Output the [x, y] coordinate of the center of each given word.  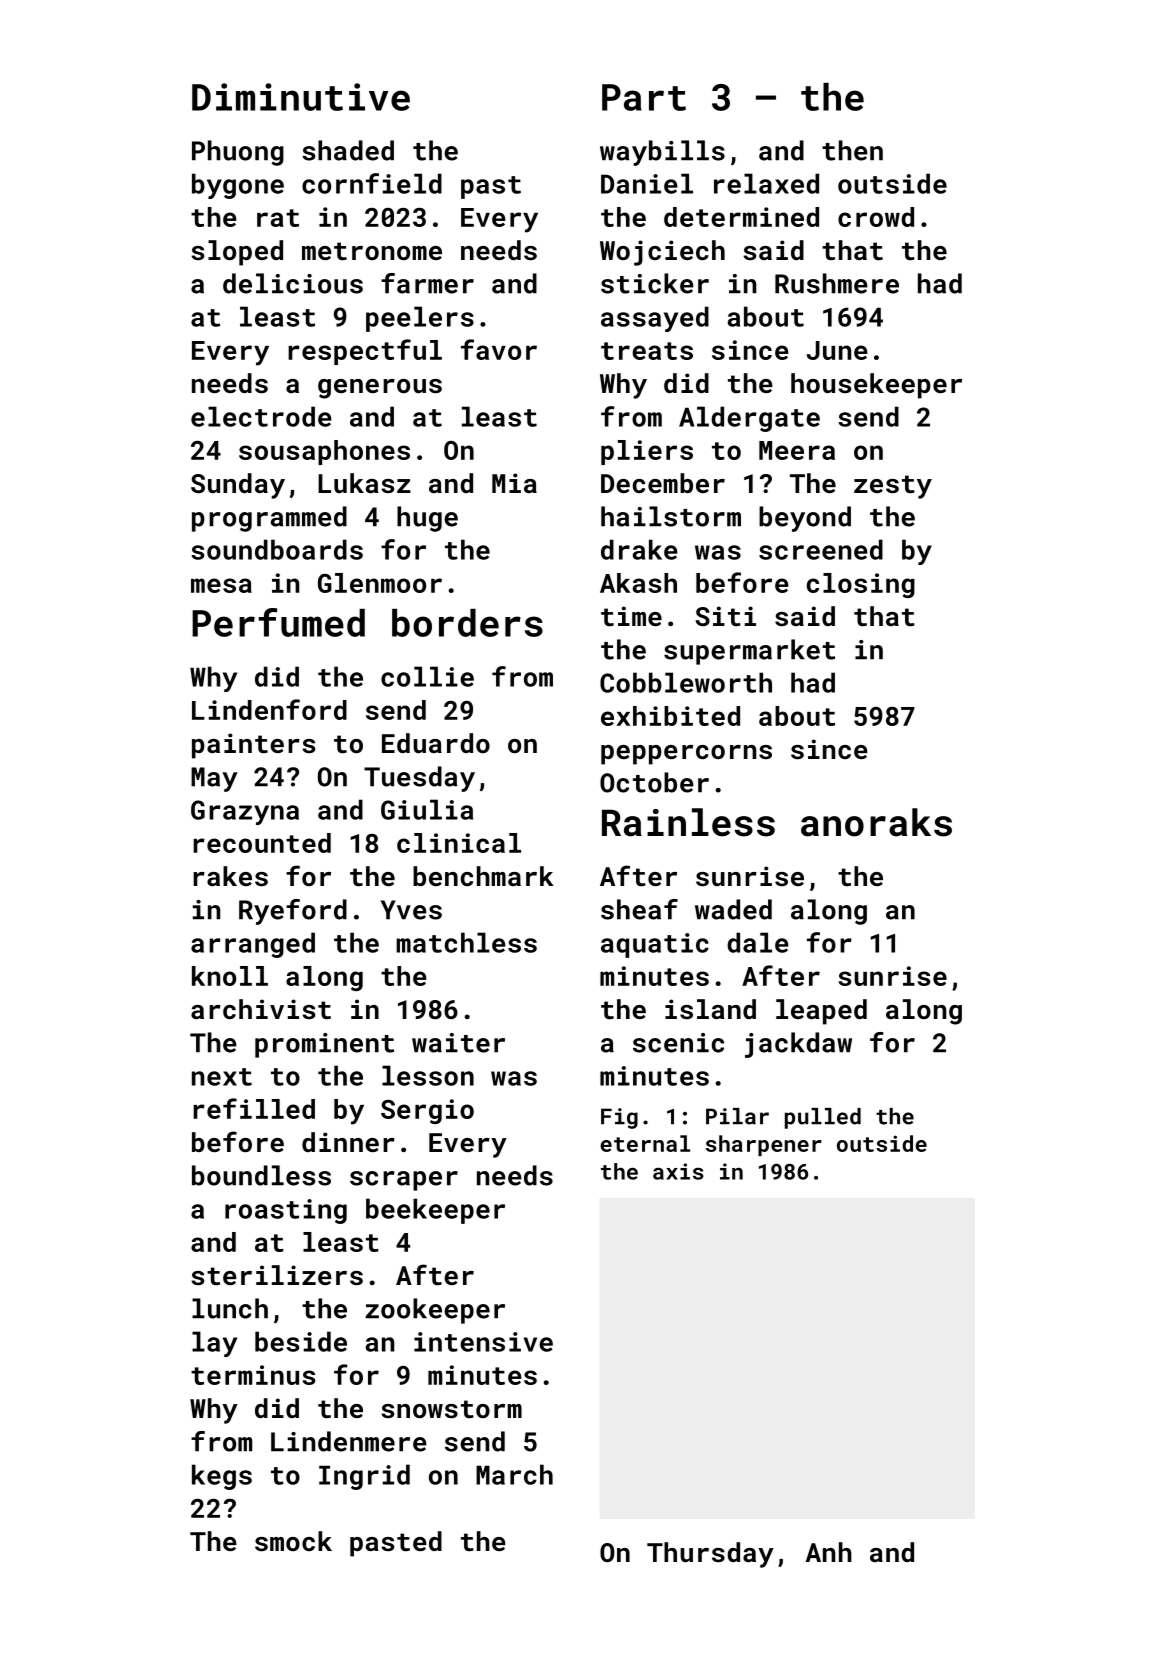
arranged [253, 945]
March [514, 1474]
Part [644, 97]
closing [861, 585]
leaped [821, 1012]
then [852, 150]
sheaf [639, 909]
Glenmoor [380, 583]
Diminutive [301, 97]
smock [293, 1541]
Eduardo [436, 743]
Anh [829, 1552]
